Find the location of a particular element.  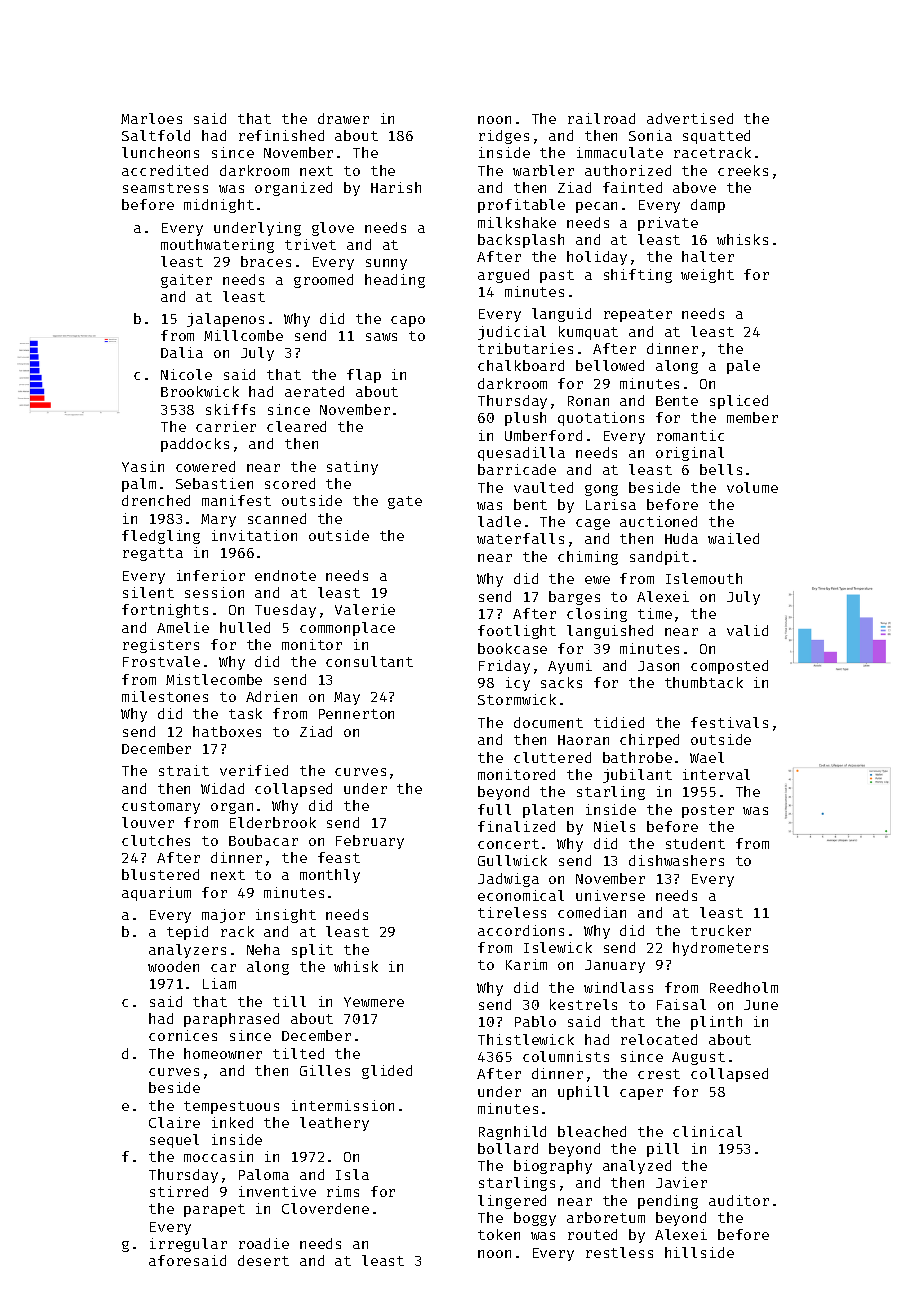

kestrels is located at coordinates (583, 1004).
